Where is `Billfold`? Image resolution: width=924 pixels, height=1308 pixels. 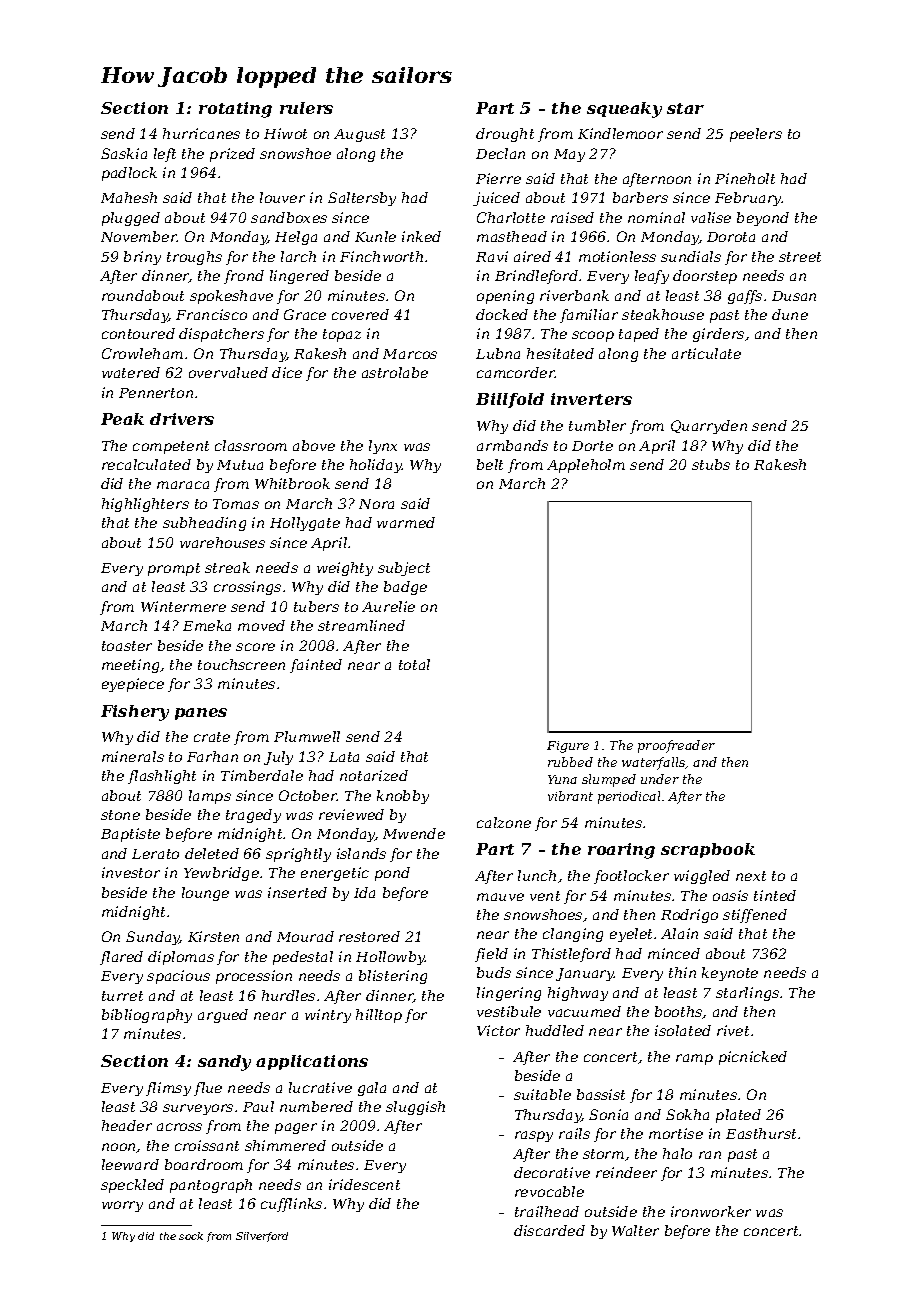
Billfold is located at coordinates (510, 400).
